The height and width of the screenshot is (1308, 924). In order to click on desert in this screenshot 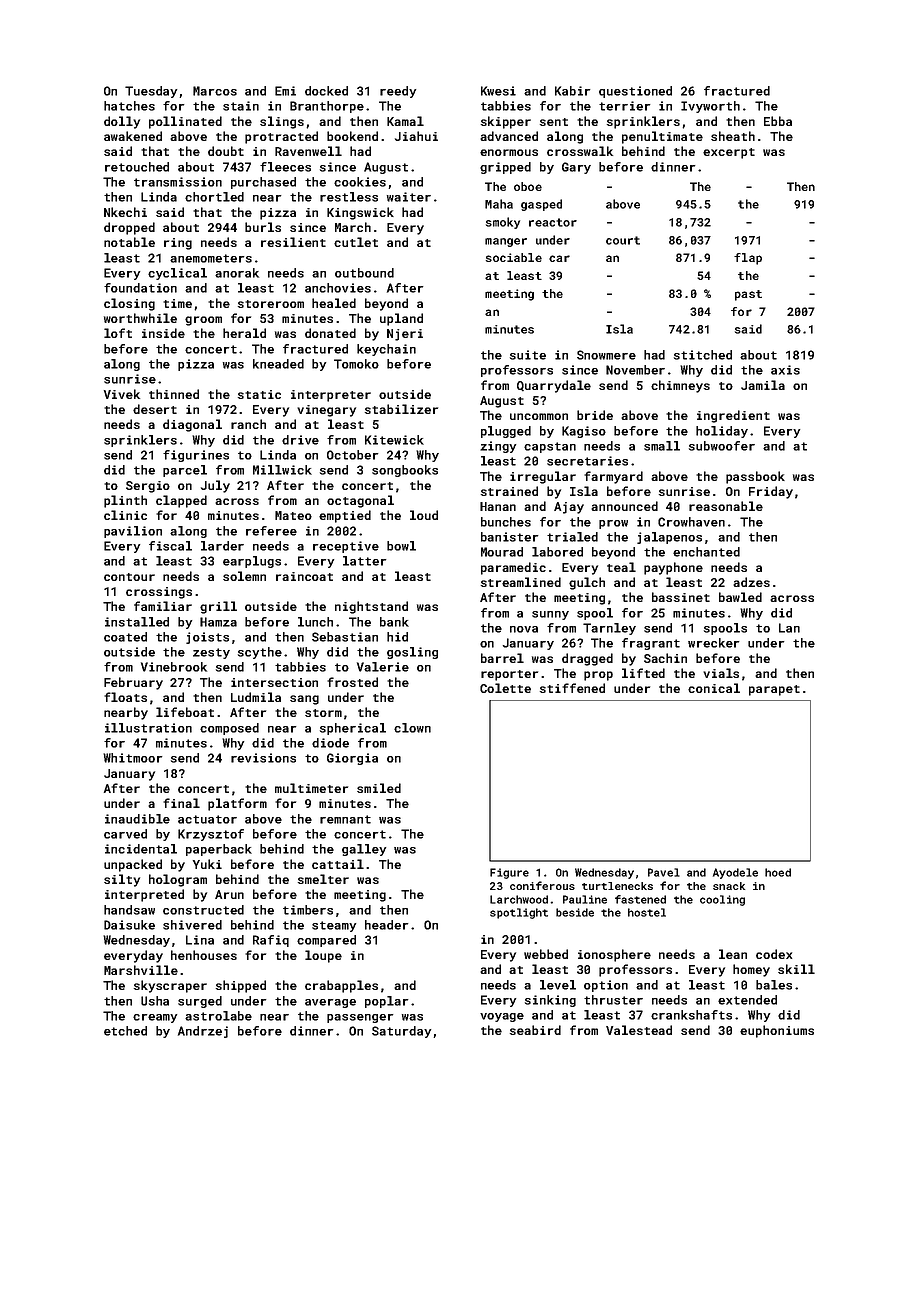, I will do `click(155, 409)`.
